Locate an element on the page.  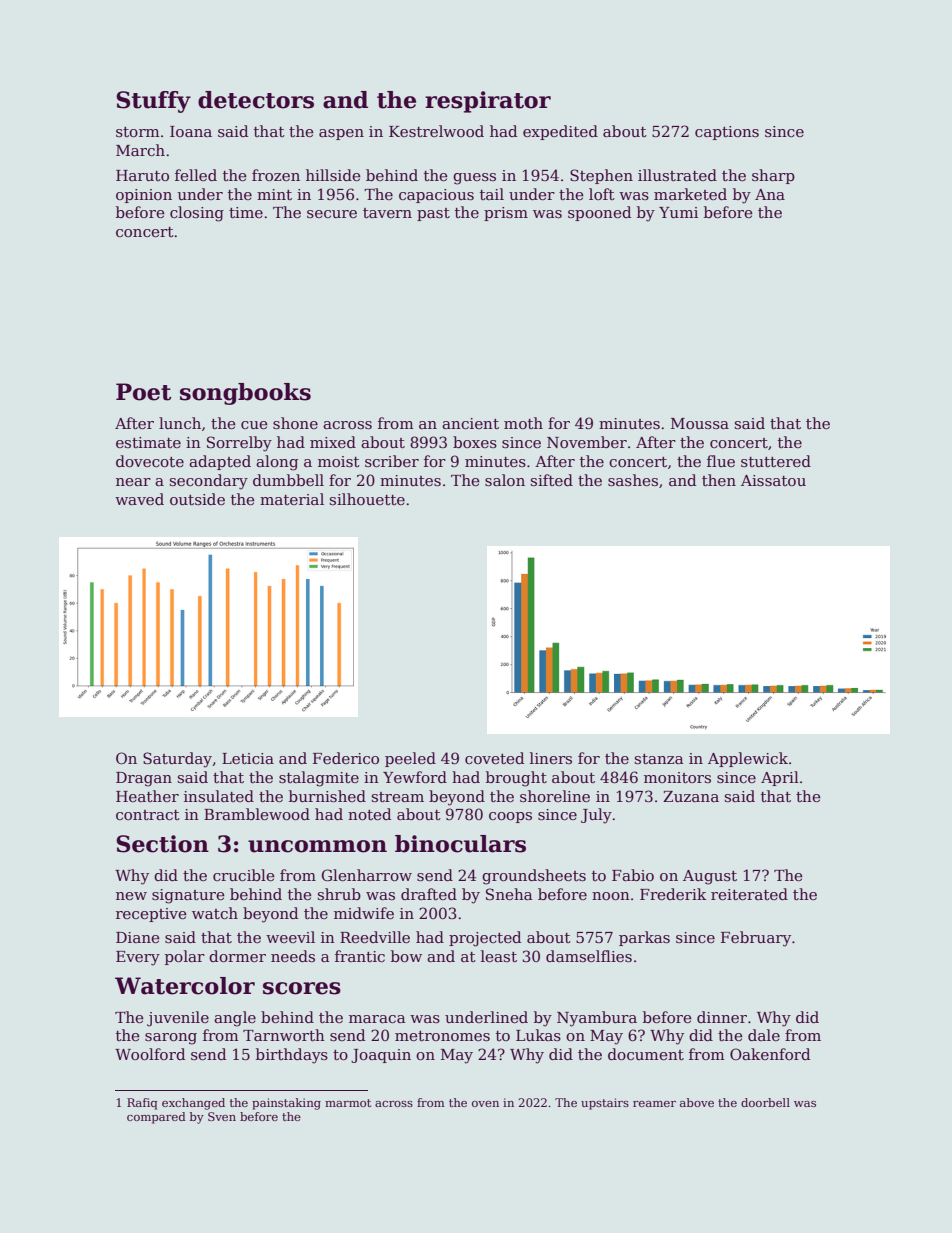
time is located at coordinates (246, 212).
